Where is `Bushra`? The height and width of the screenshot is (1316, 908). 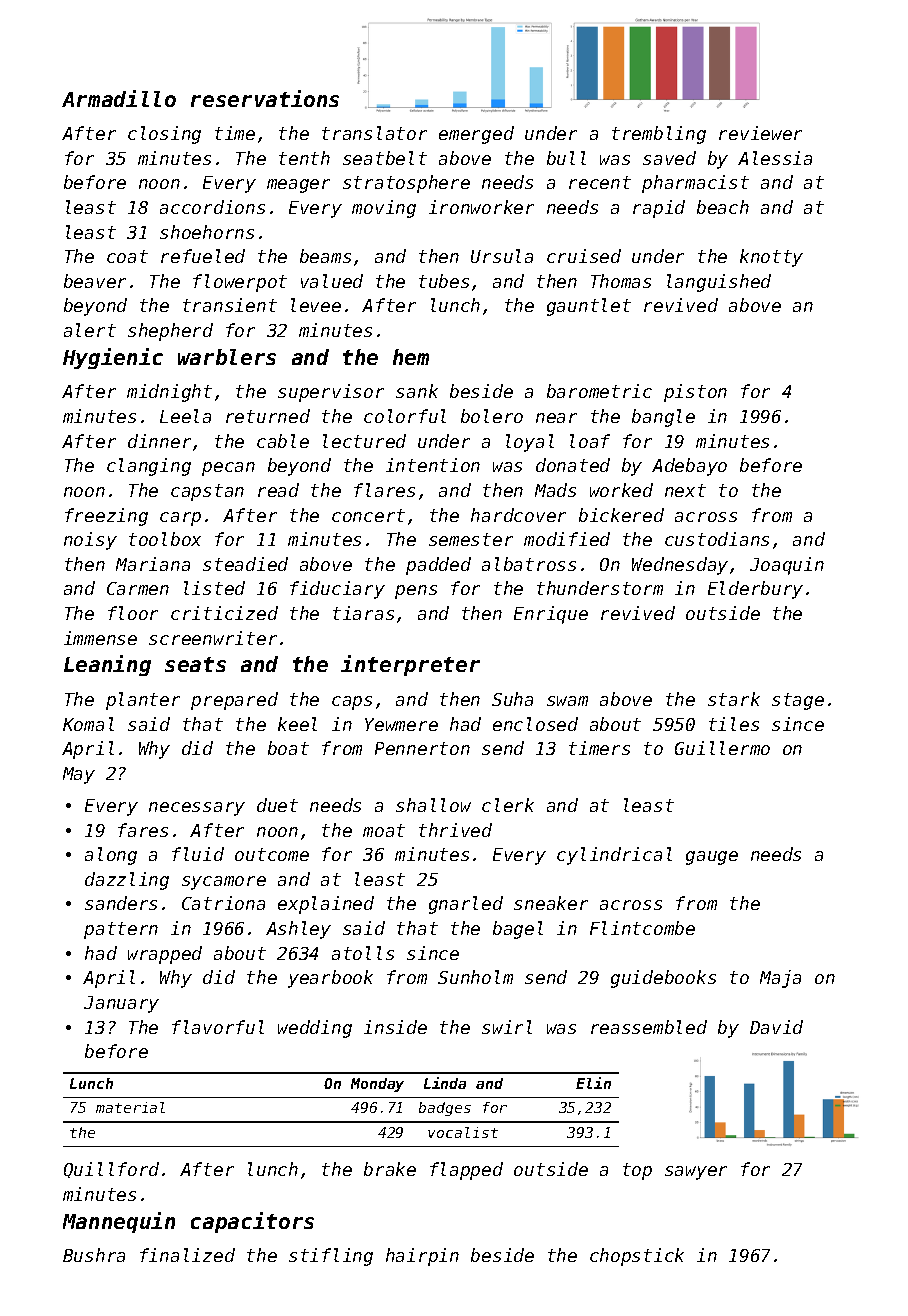 Bushra is located at coordinates (94, 1255).
